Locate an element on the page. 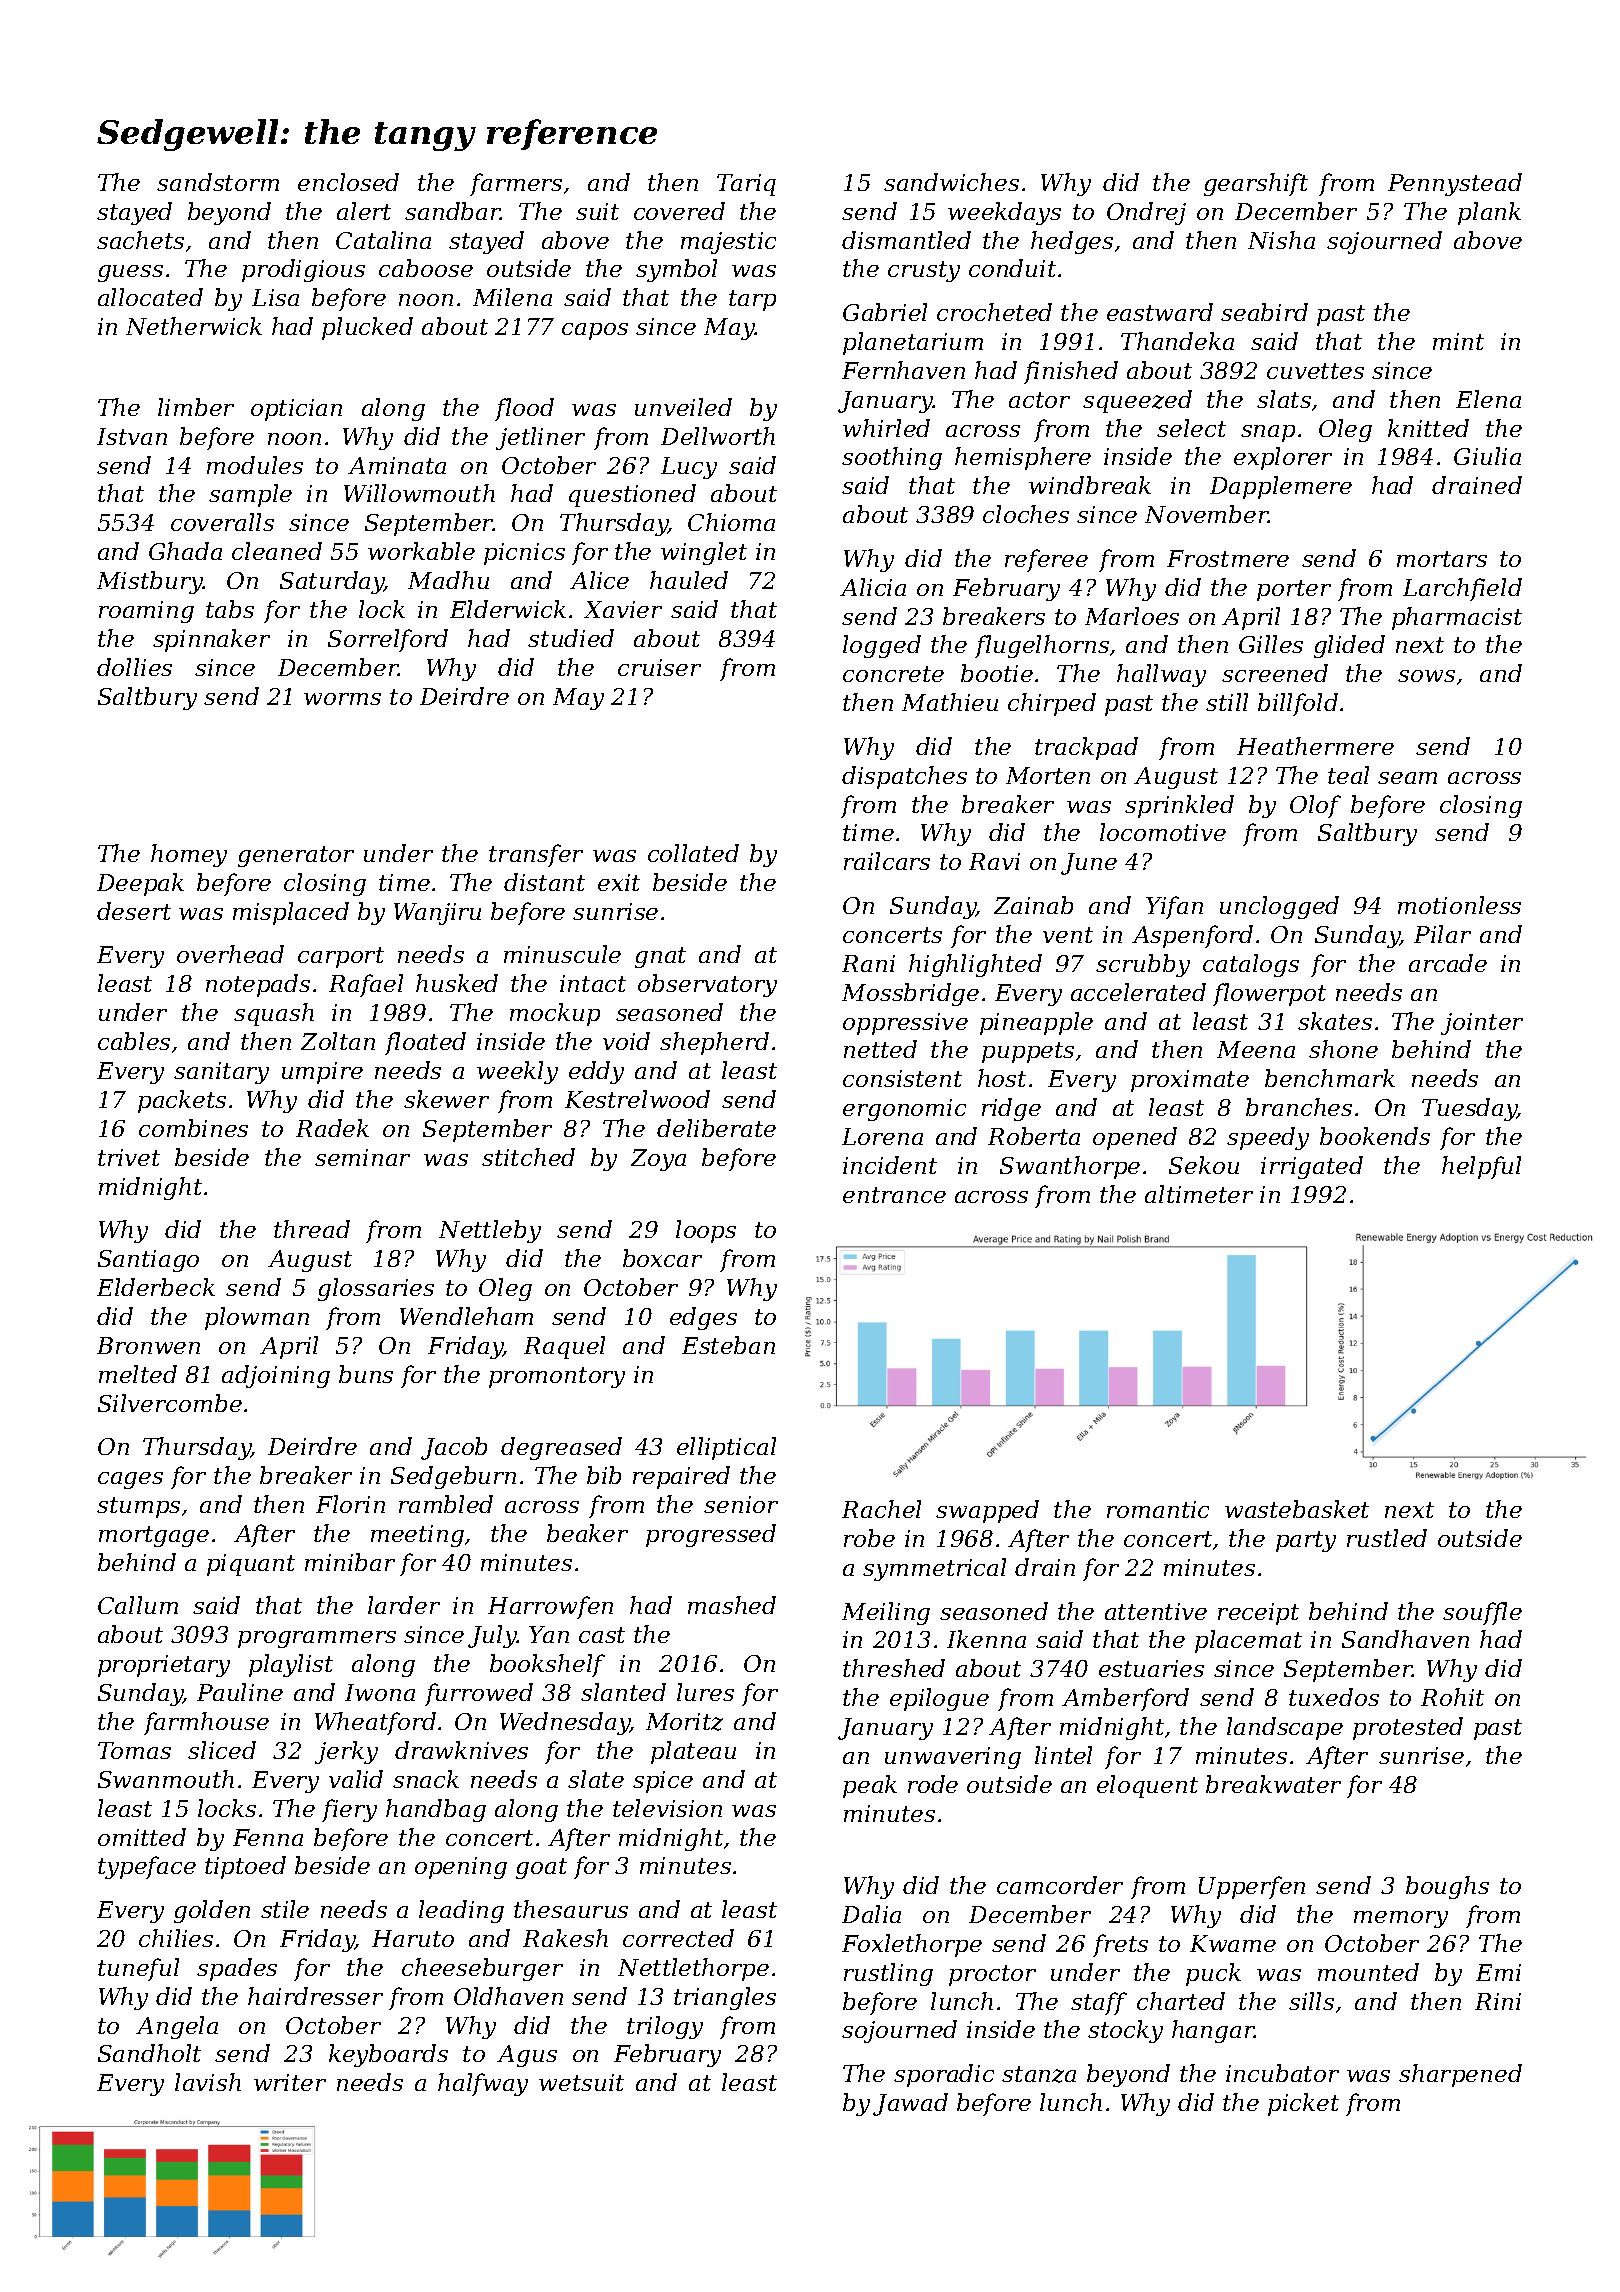 The image size is (1620, 2292). trivet is located at coordinates (129, 1157).
